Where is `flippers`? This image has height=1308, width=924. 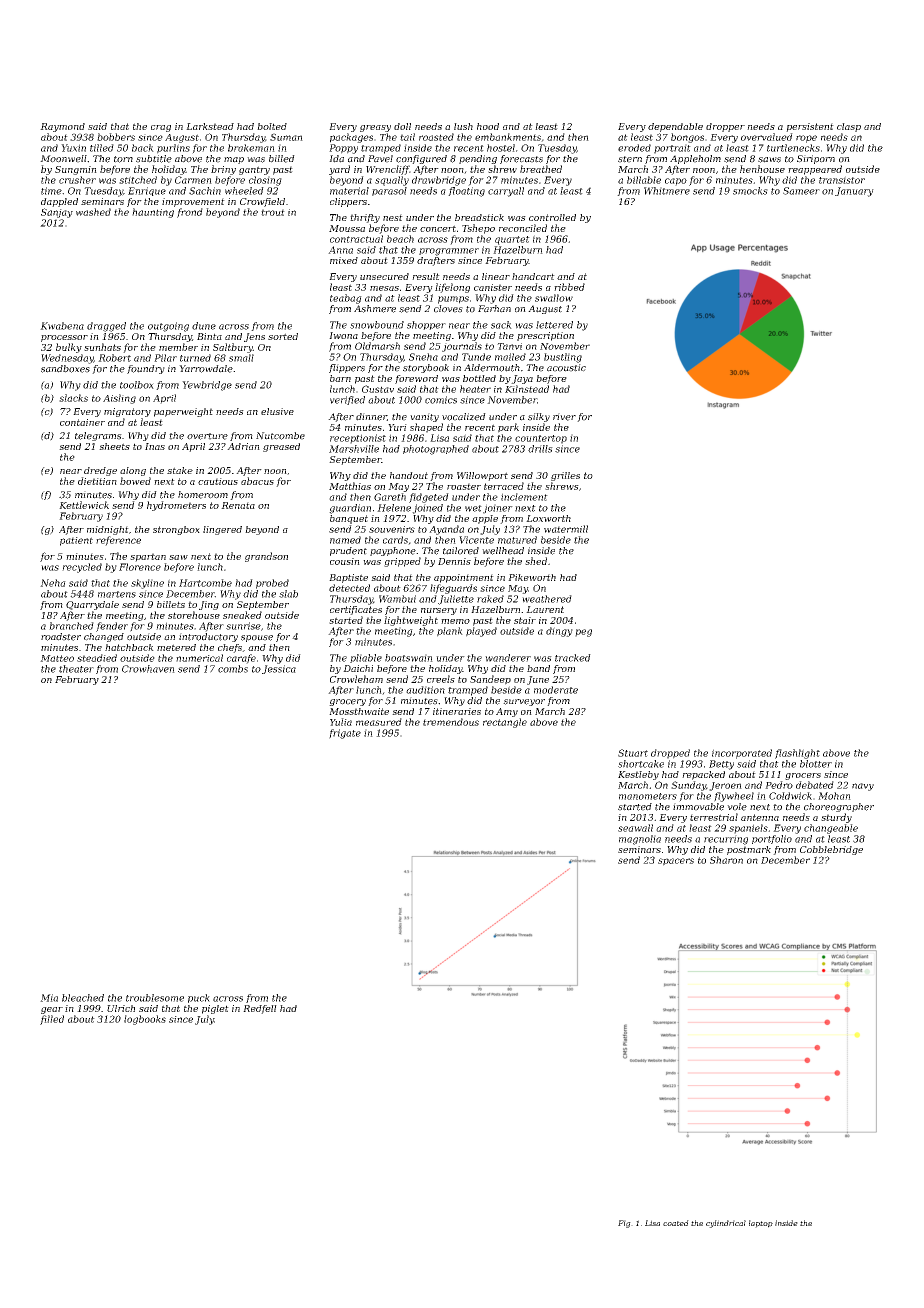 flippers is located at coordinates (347, 368).
